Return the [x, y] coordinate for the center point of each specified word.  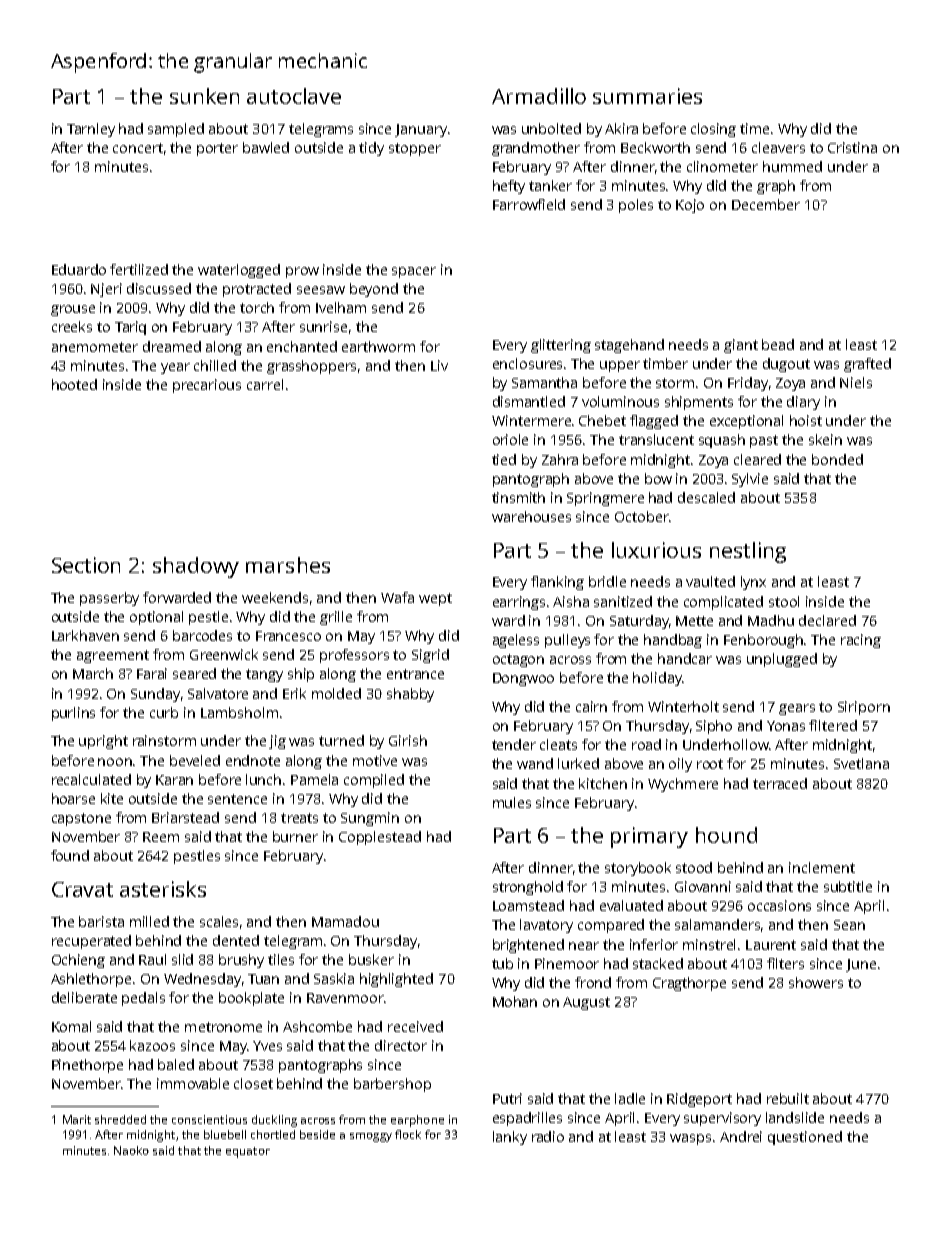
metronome [223, 1027]
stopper [415, 149]
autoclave [294, 96]
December [766, 204]
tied [504, 459]
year [175, 368]
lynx [753, 583]
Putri [507, 1098]
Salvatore [218, 693]
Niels [856, 382]
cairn [591, 706]
